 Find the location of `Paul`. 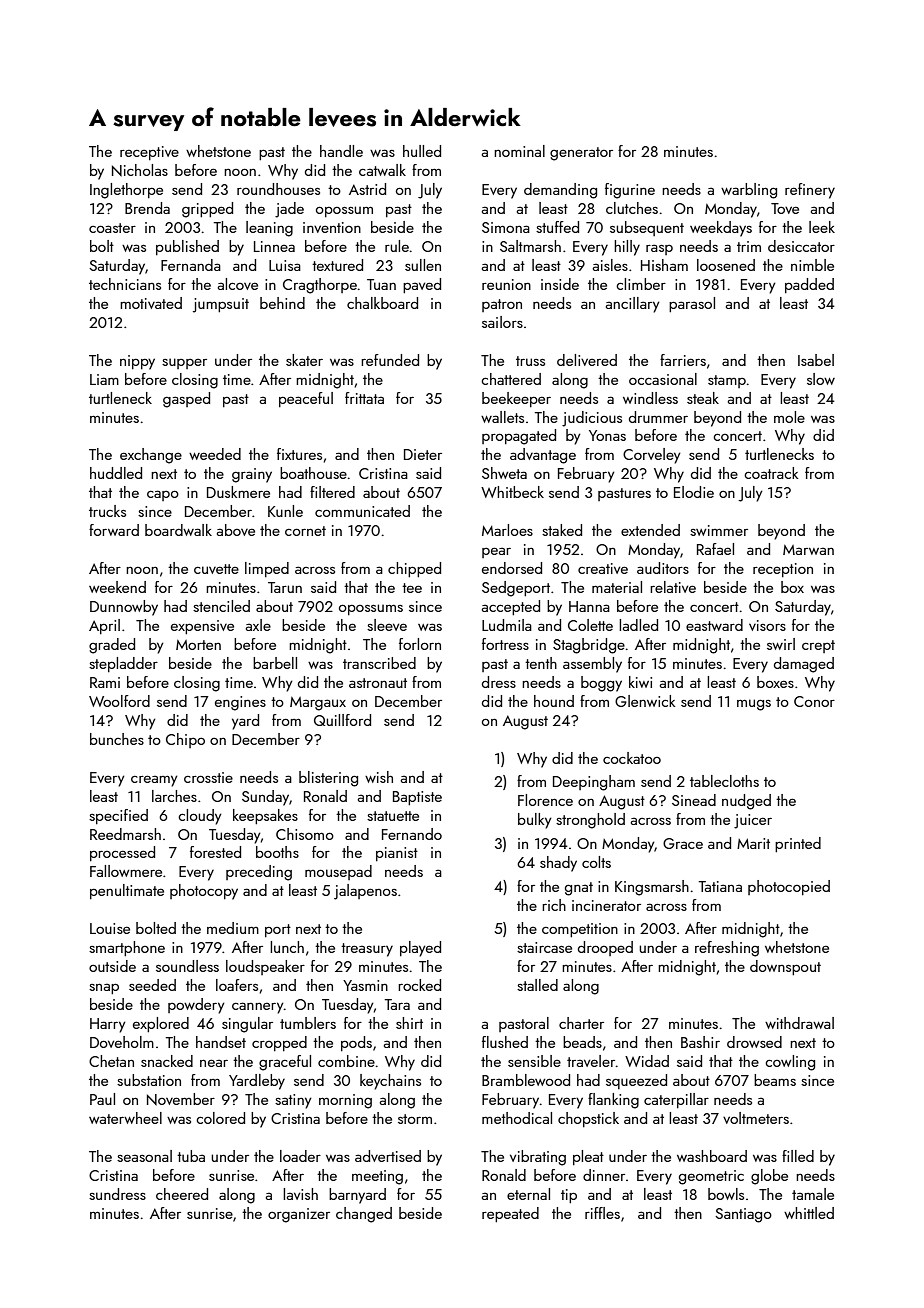

Paul is located at coordinates (102, 1099).
